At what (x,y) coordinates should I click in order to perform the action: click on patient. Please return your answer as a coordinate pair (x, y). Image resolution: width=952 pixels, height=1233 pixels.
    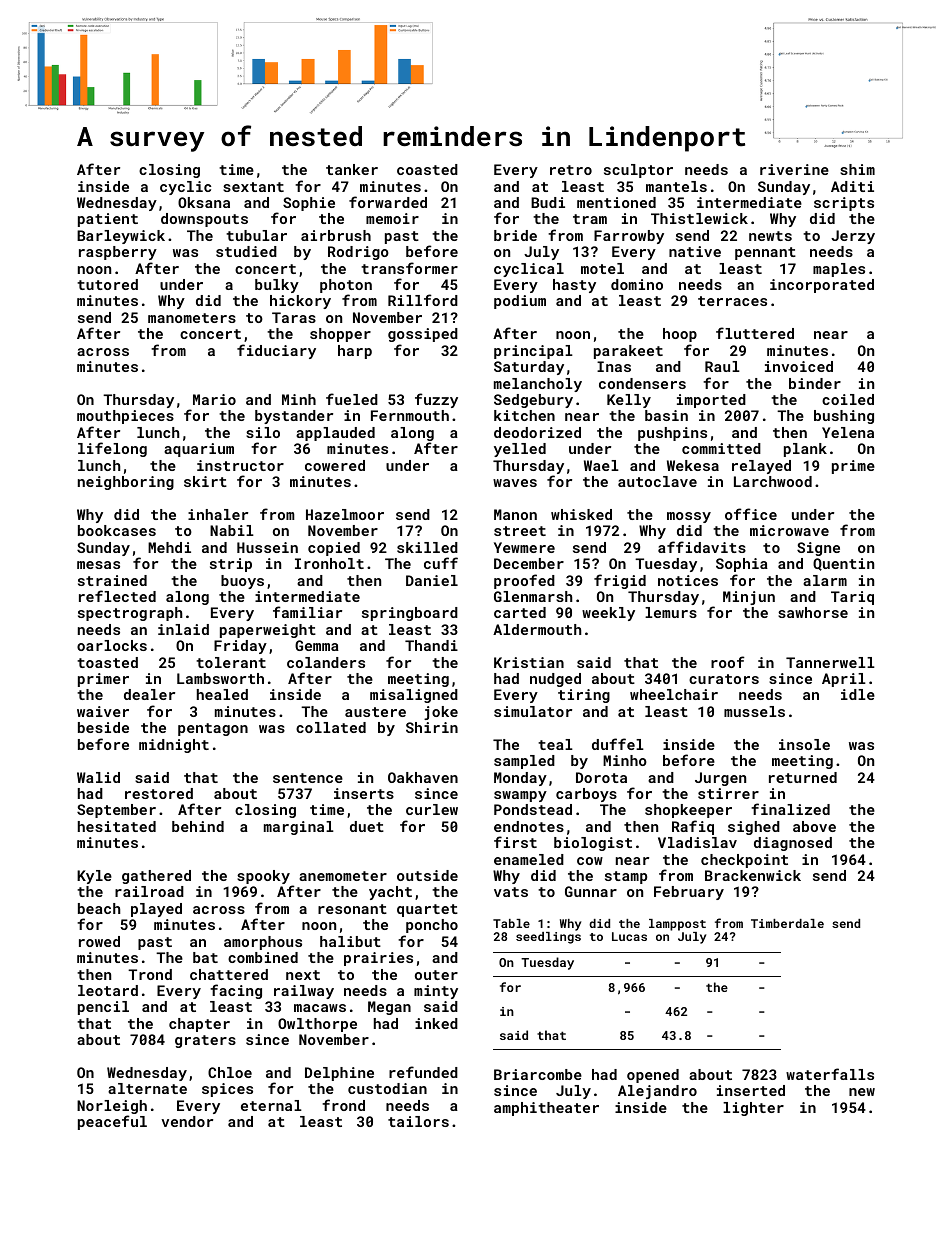
    Looking at the image, I should click on (108, 220).
